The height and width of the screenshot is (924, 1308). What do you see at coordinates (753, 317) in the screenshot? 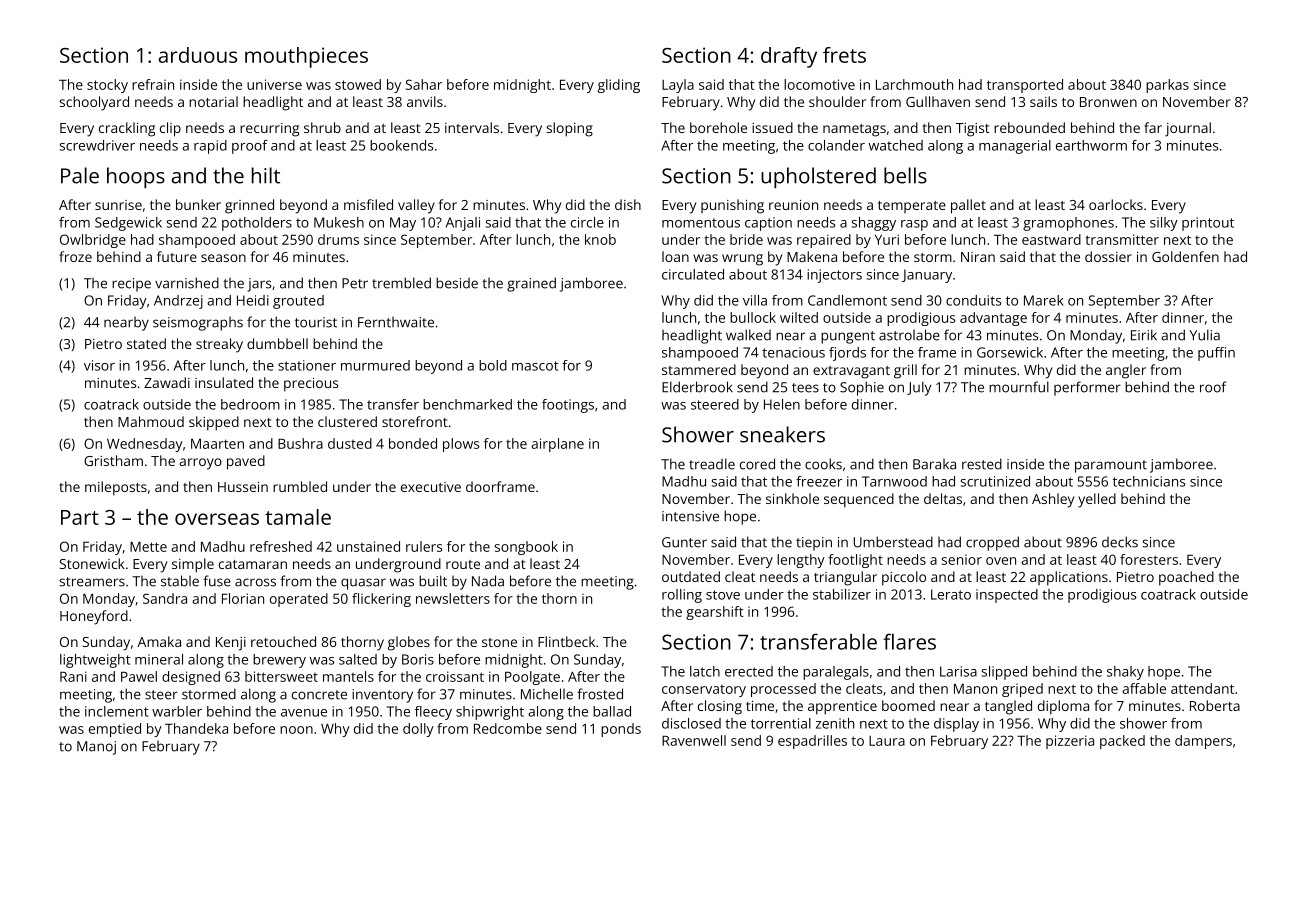
I see `bullock` at bounding box center [753, 317].
